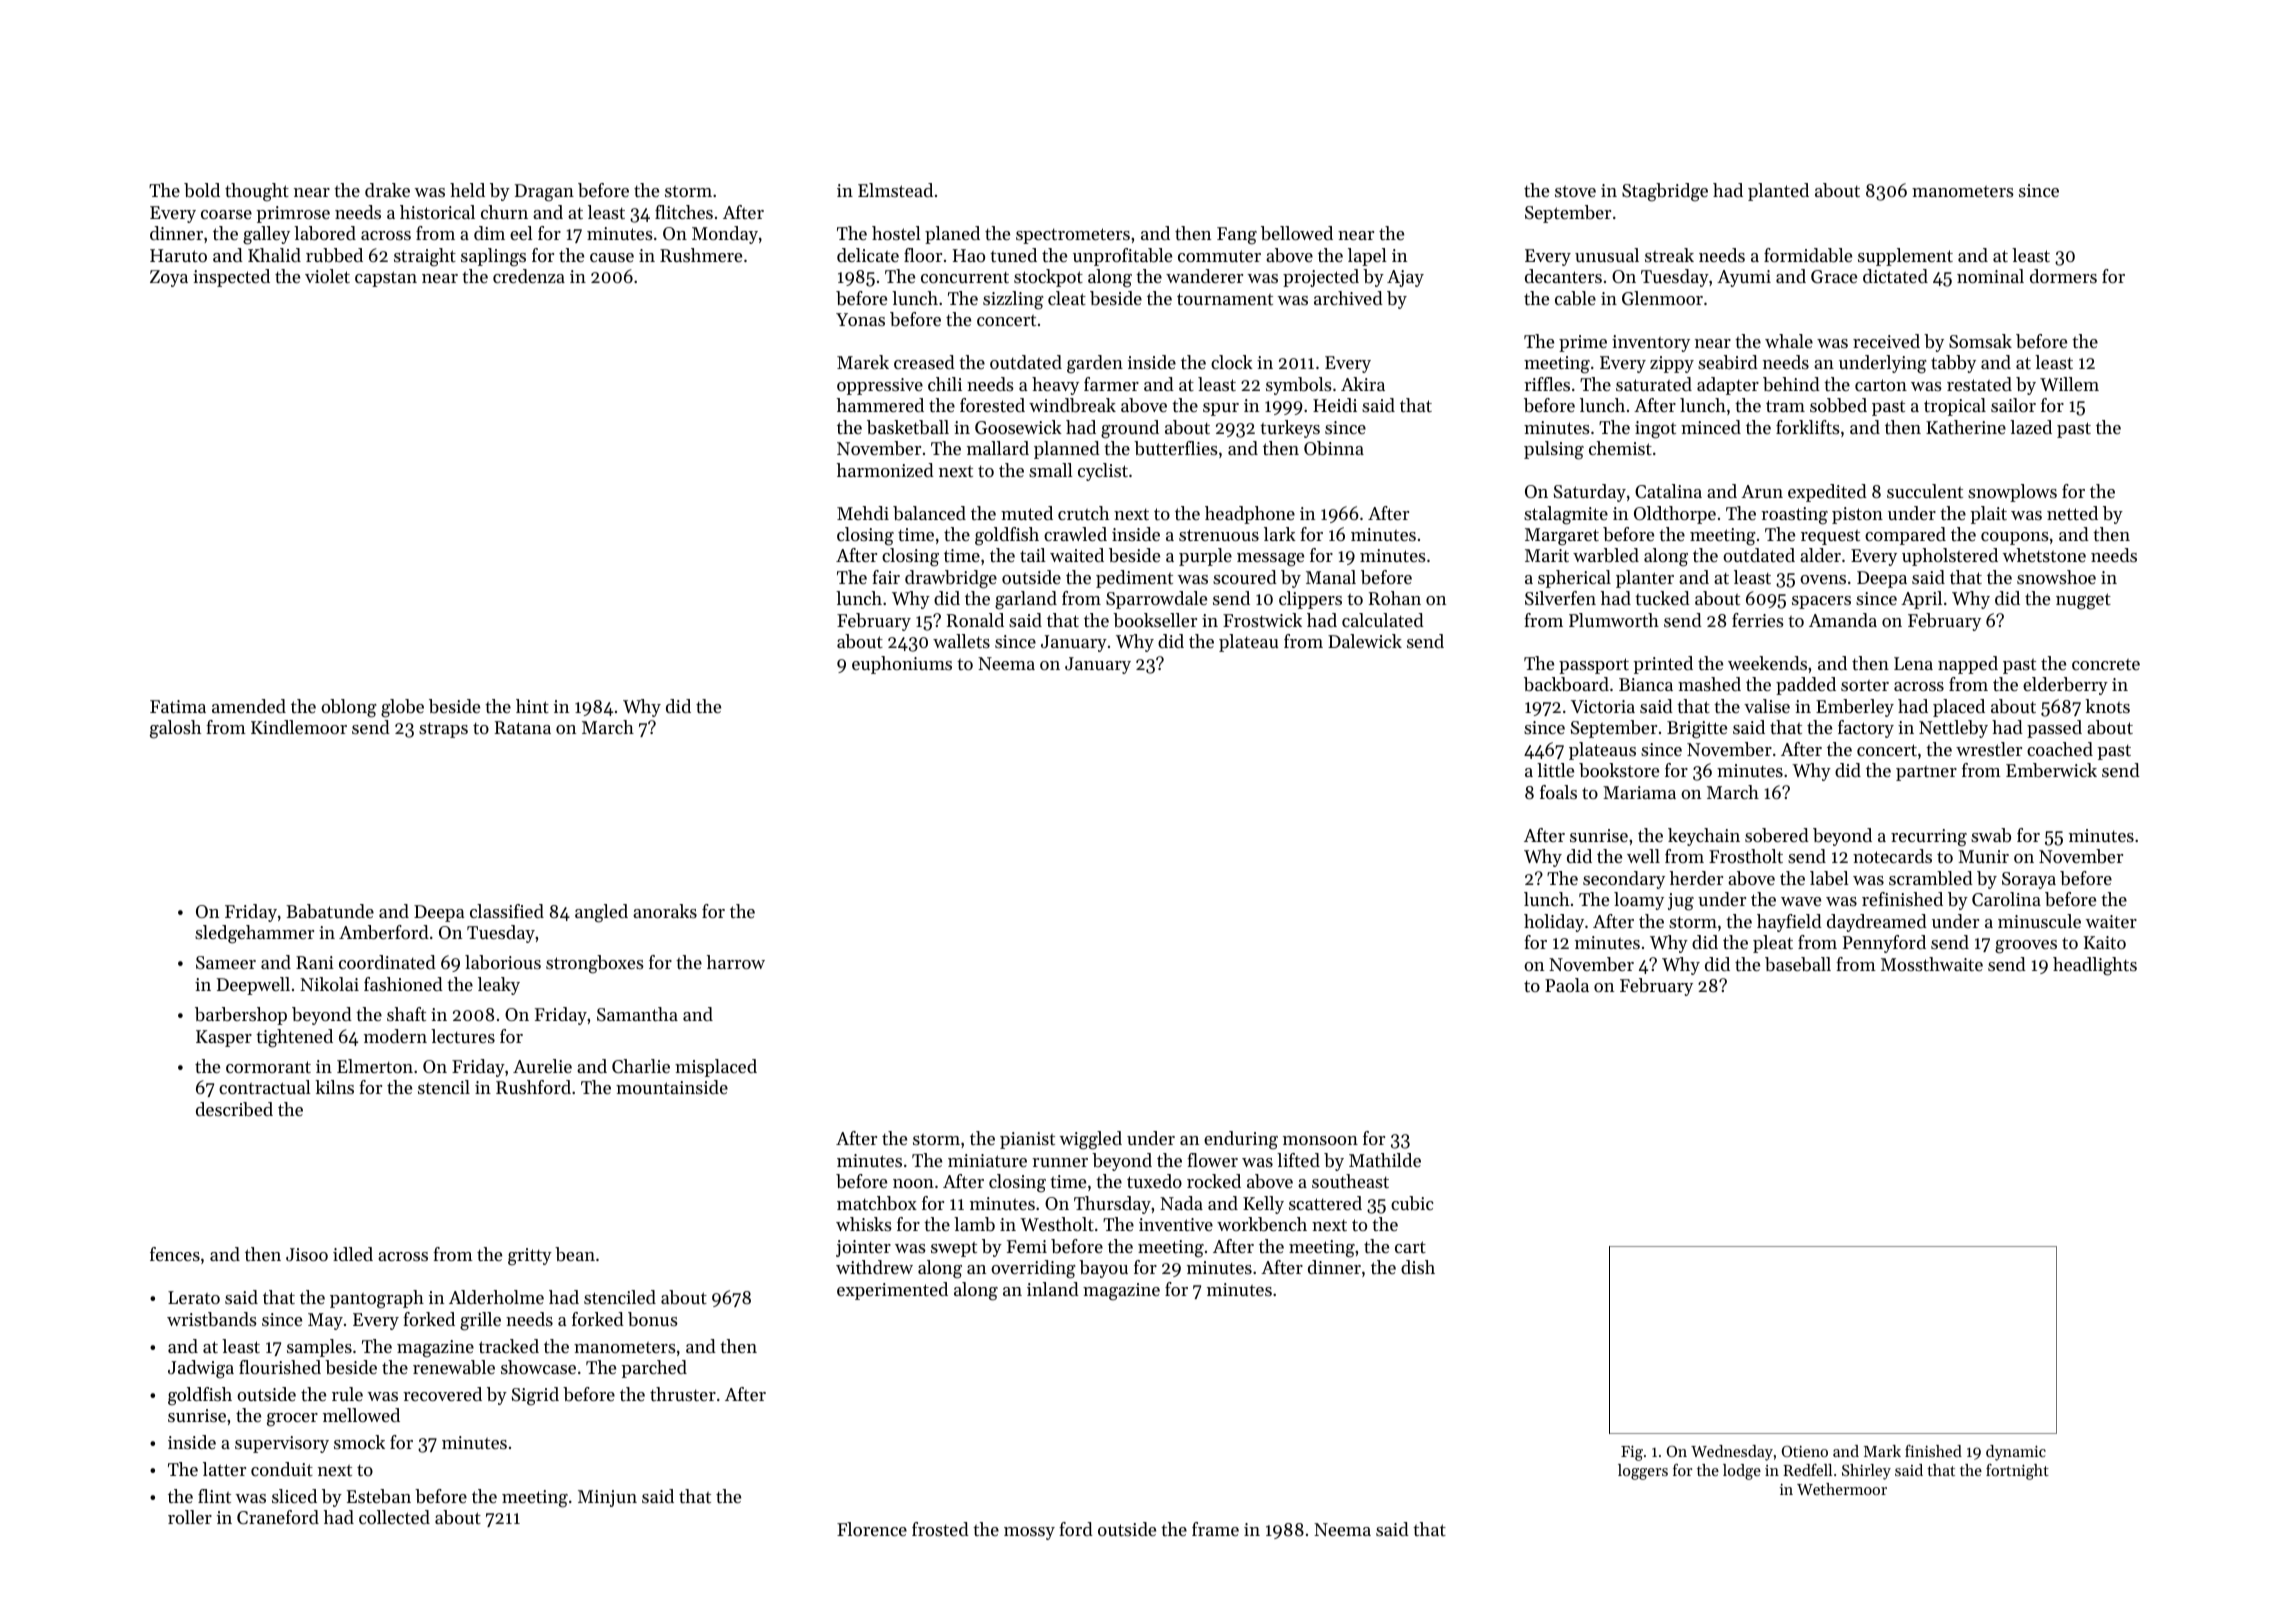 The width and height of the image is (2292, 1620). I want to click on cubic, so click(1412, 1203).
